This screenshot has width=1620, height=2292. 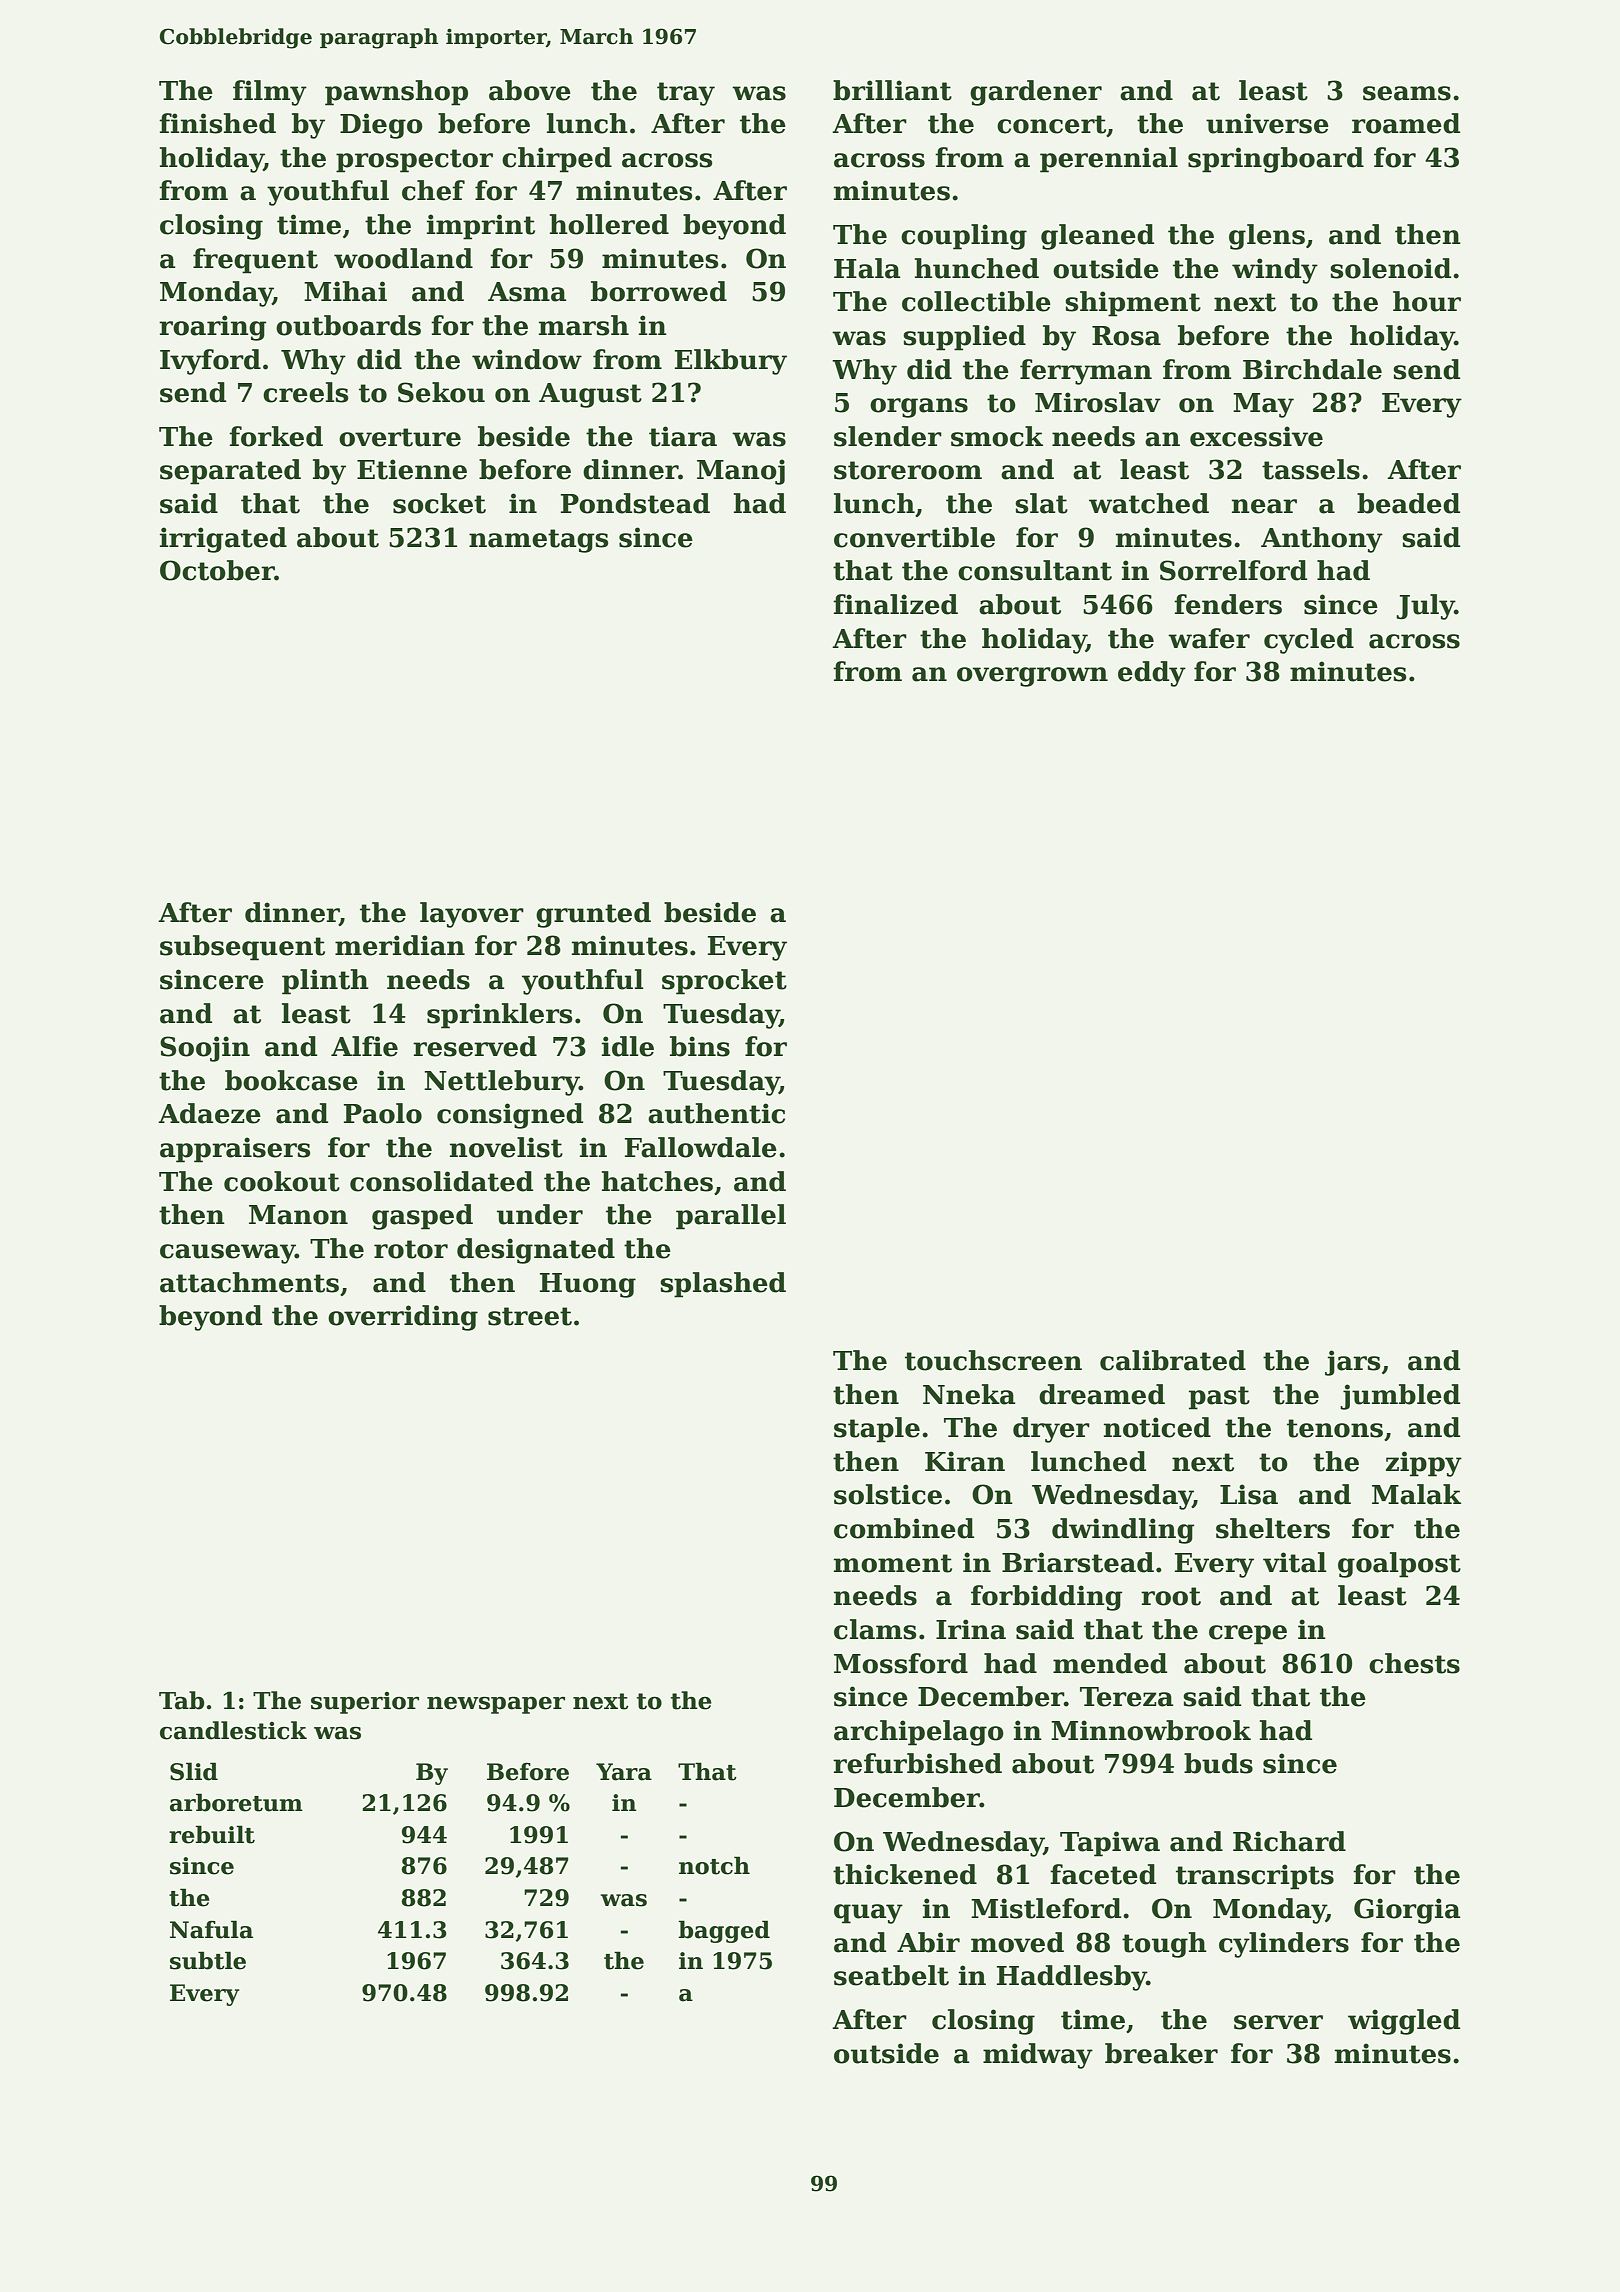 What do you see at coordinates (227, 1254) in the screenshot?
I see `causeway` at bounding box center [227, 1254].
